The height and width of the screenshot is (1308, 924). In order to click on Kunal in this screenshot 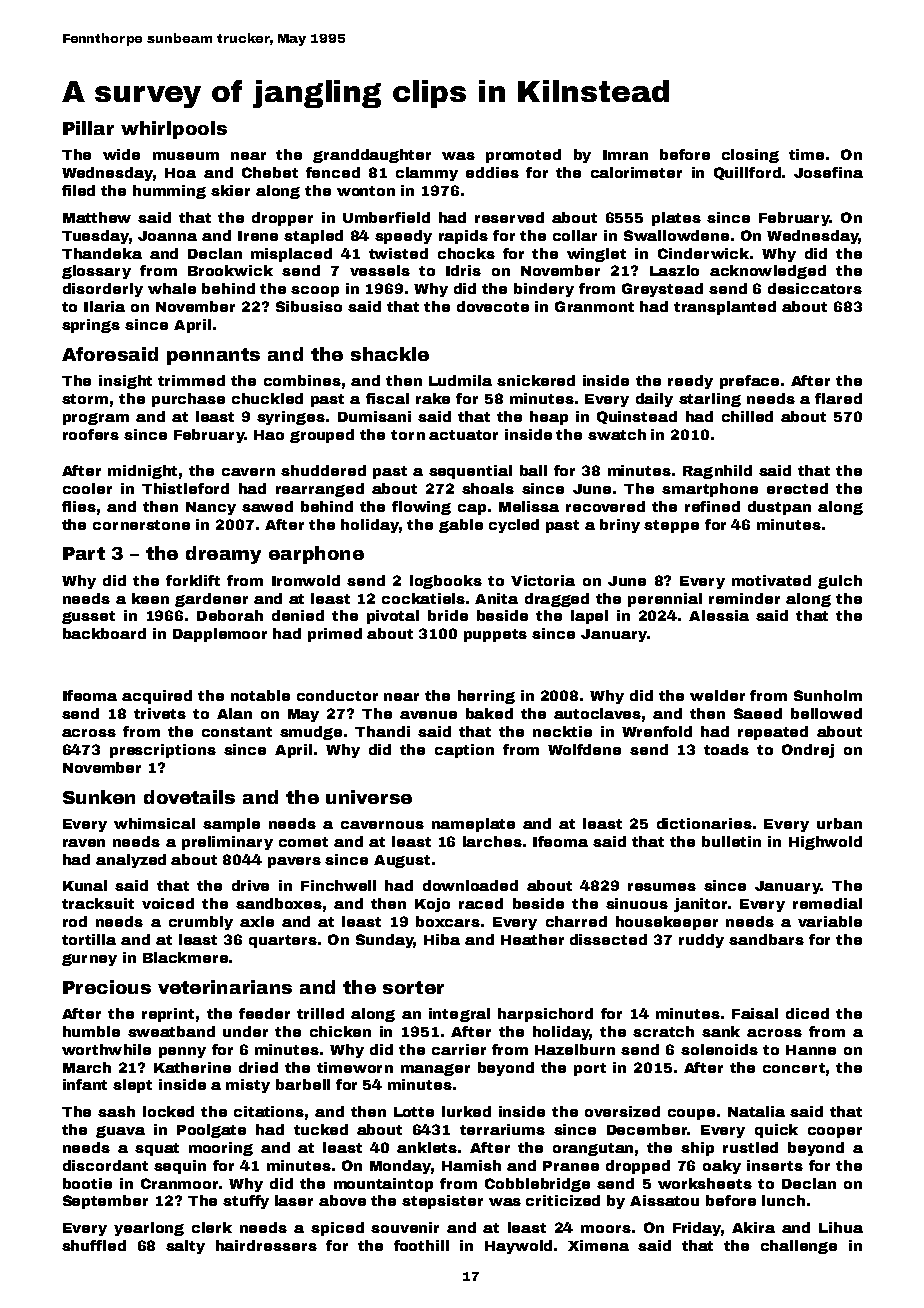, I will do `click(85, 885)`.
